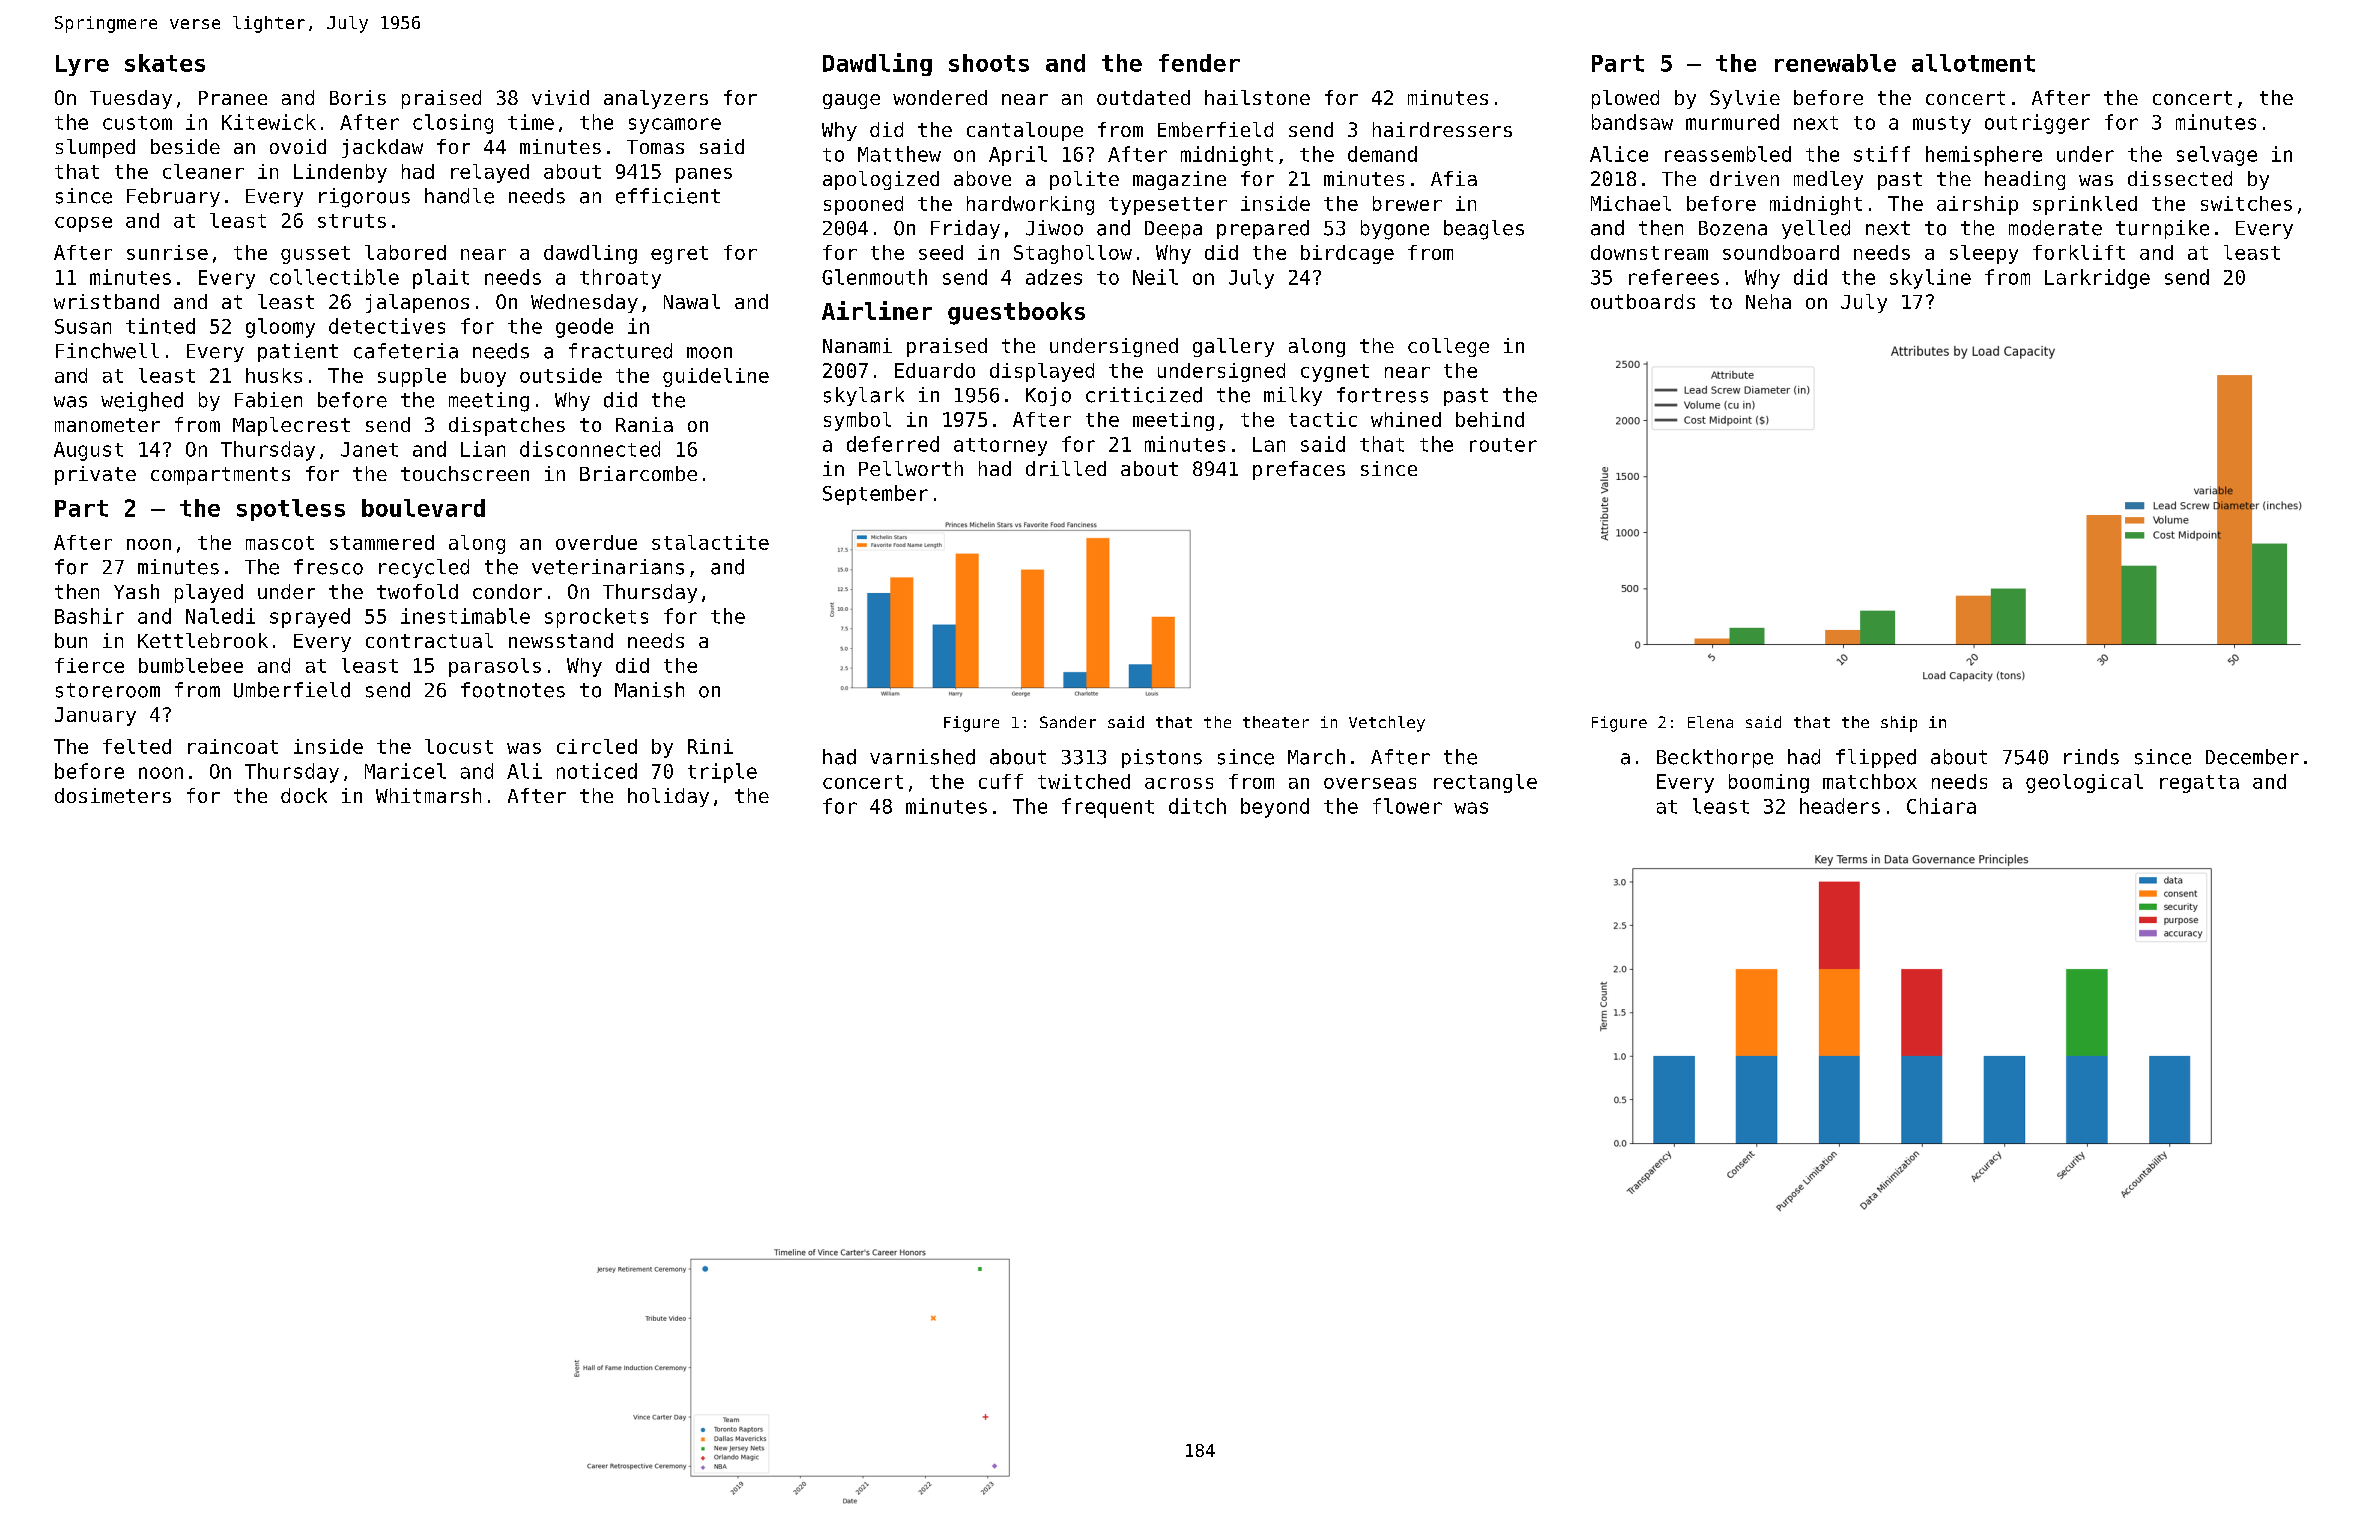 The image size is (2368, 1532). I want to click on frequent, so click(1108, 808).
